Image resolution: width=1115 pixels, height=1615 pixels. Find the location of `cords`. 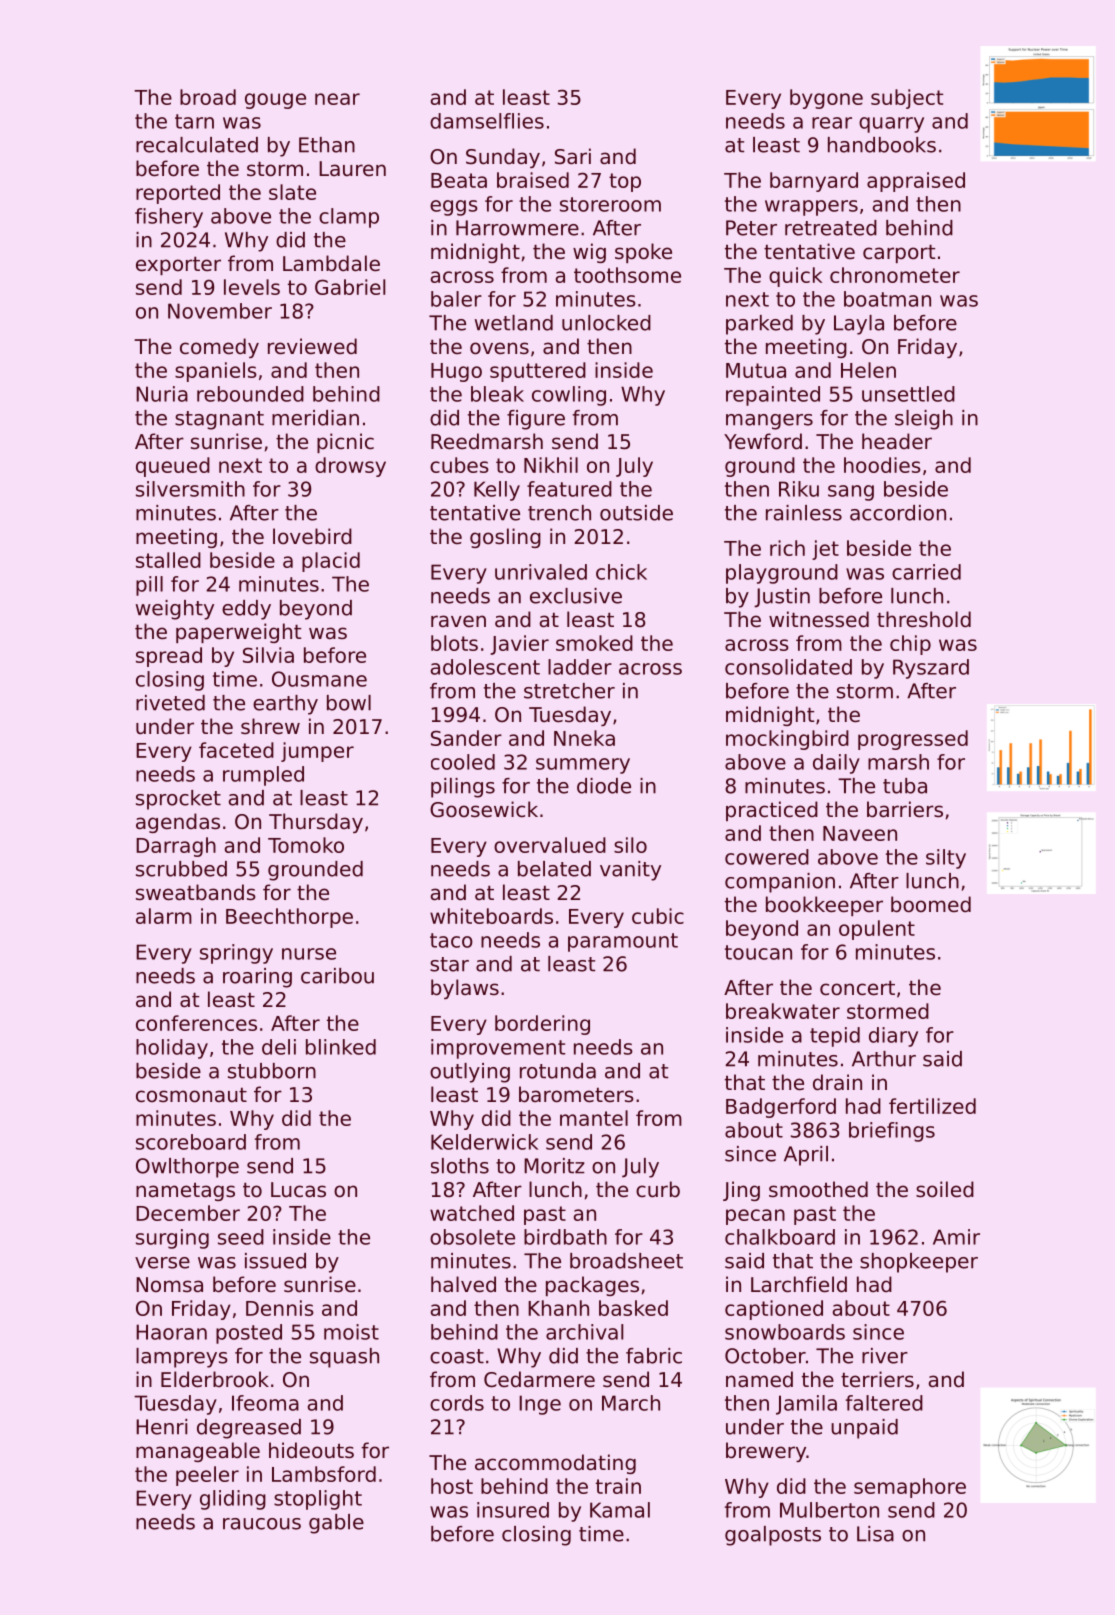

cords is located at coordinates (457, 1403).
